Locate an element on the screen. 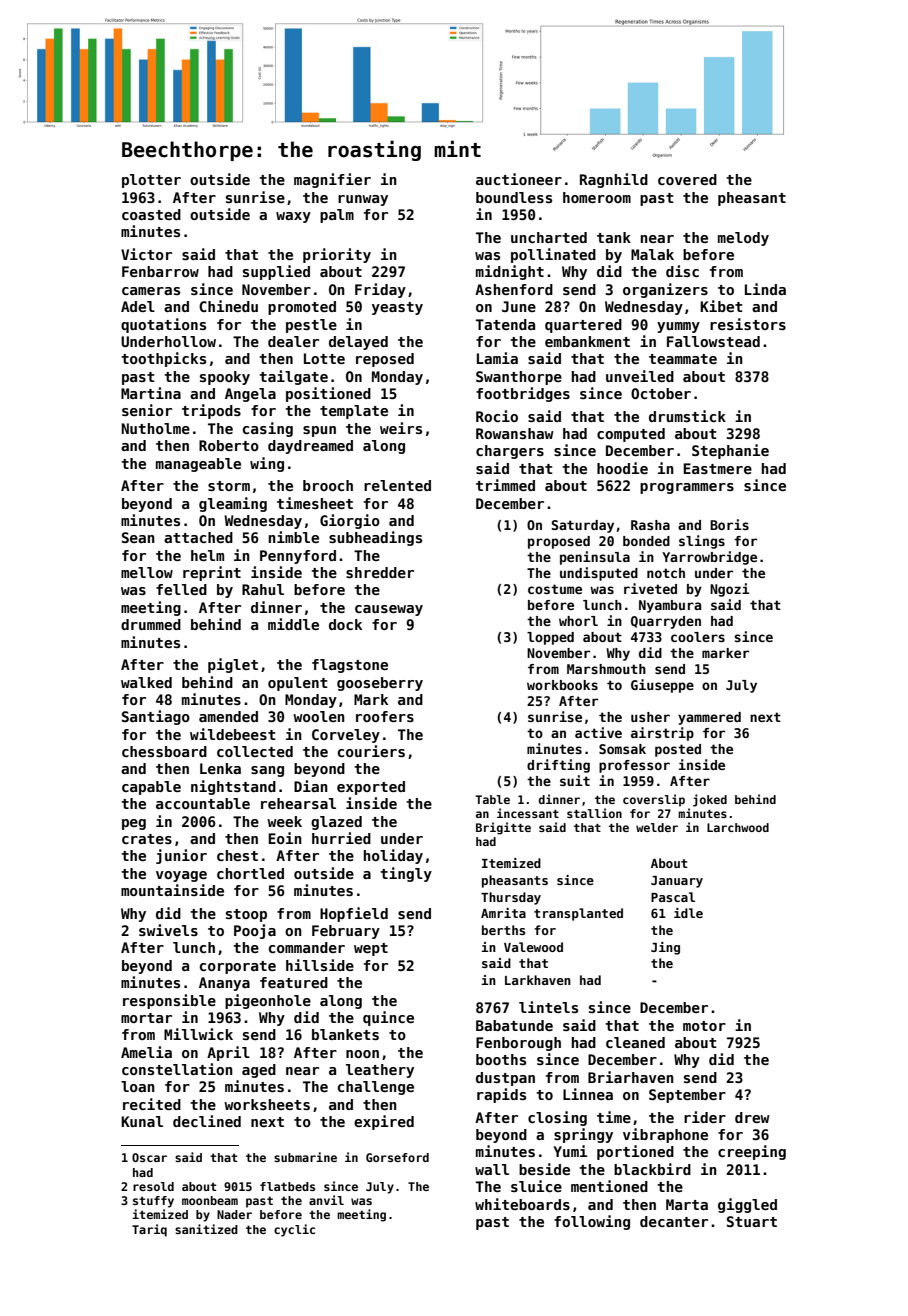 The height and width of the screenshot is (1316, 908). runway is located at coordinates (363, 200).
